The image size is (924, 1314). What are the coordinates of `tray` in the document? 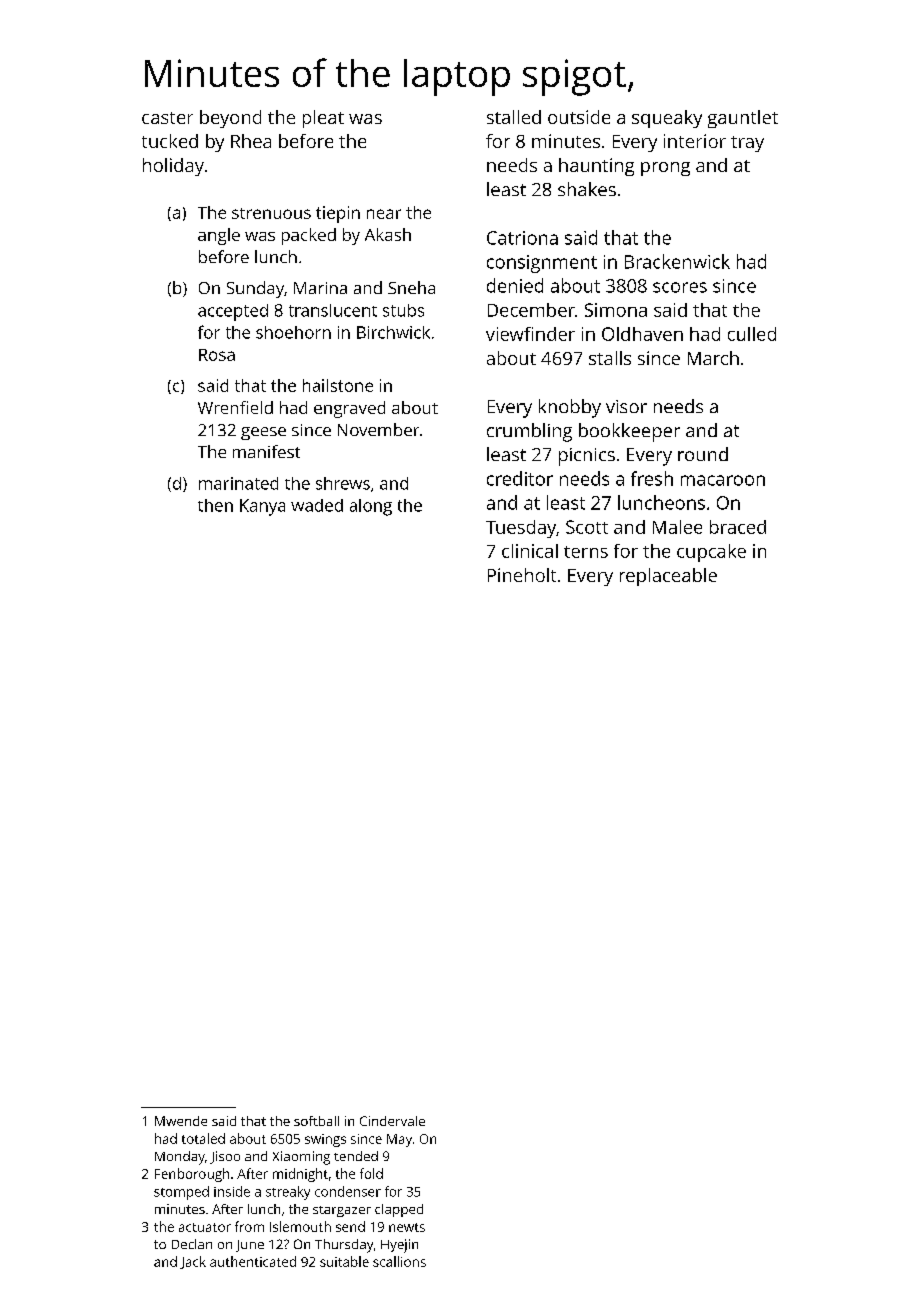 It's located at (747, 144).
